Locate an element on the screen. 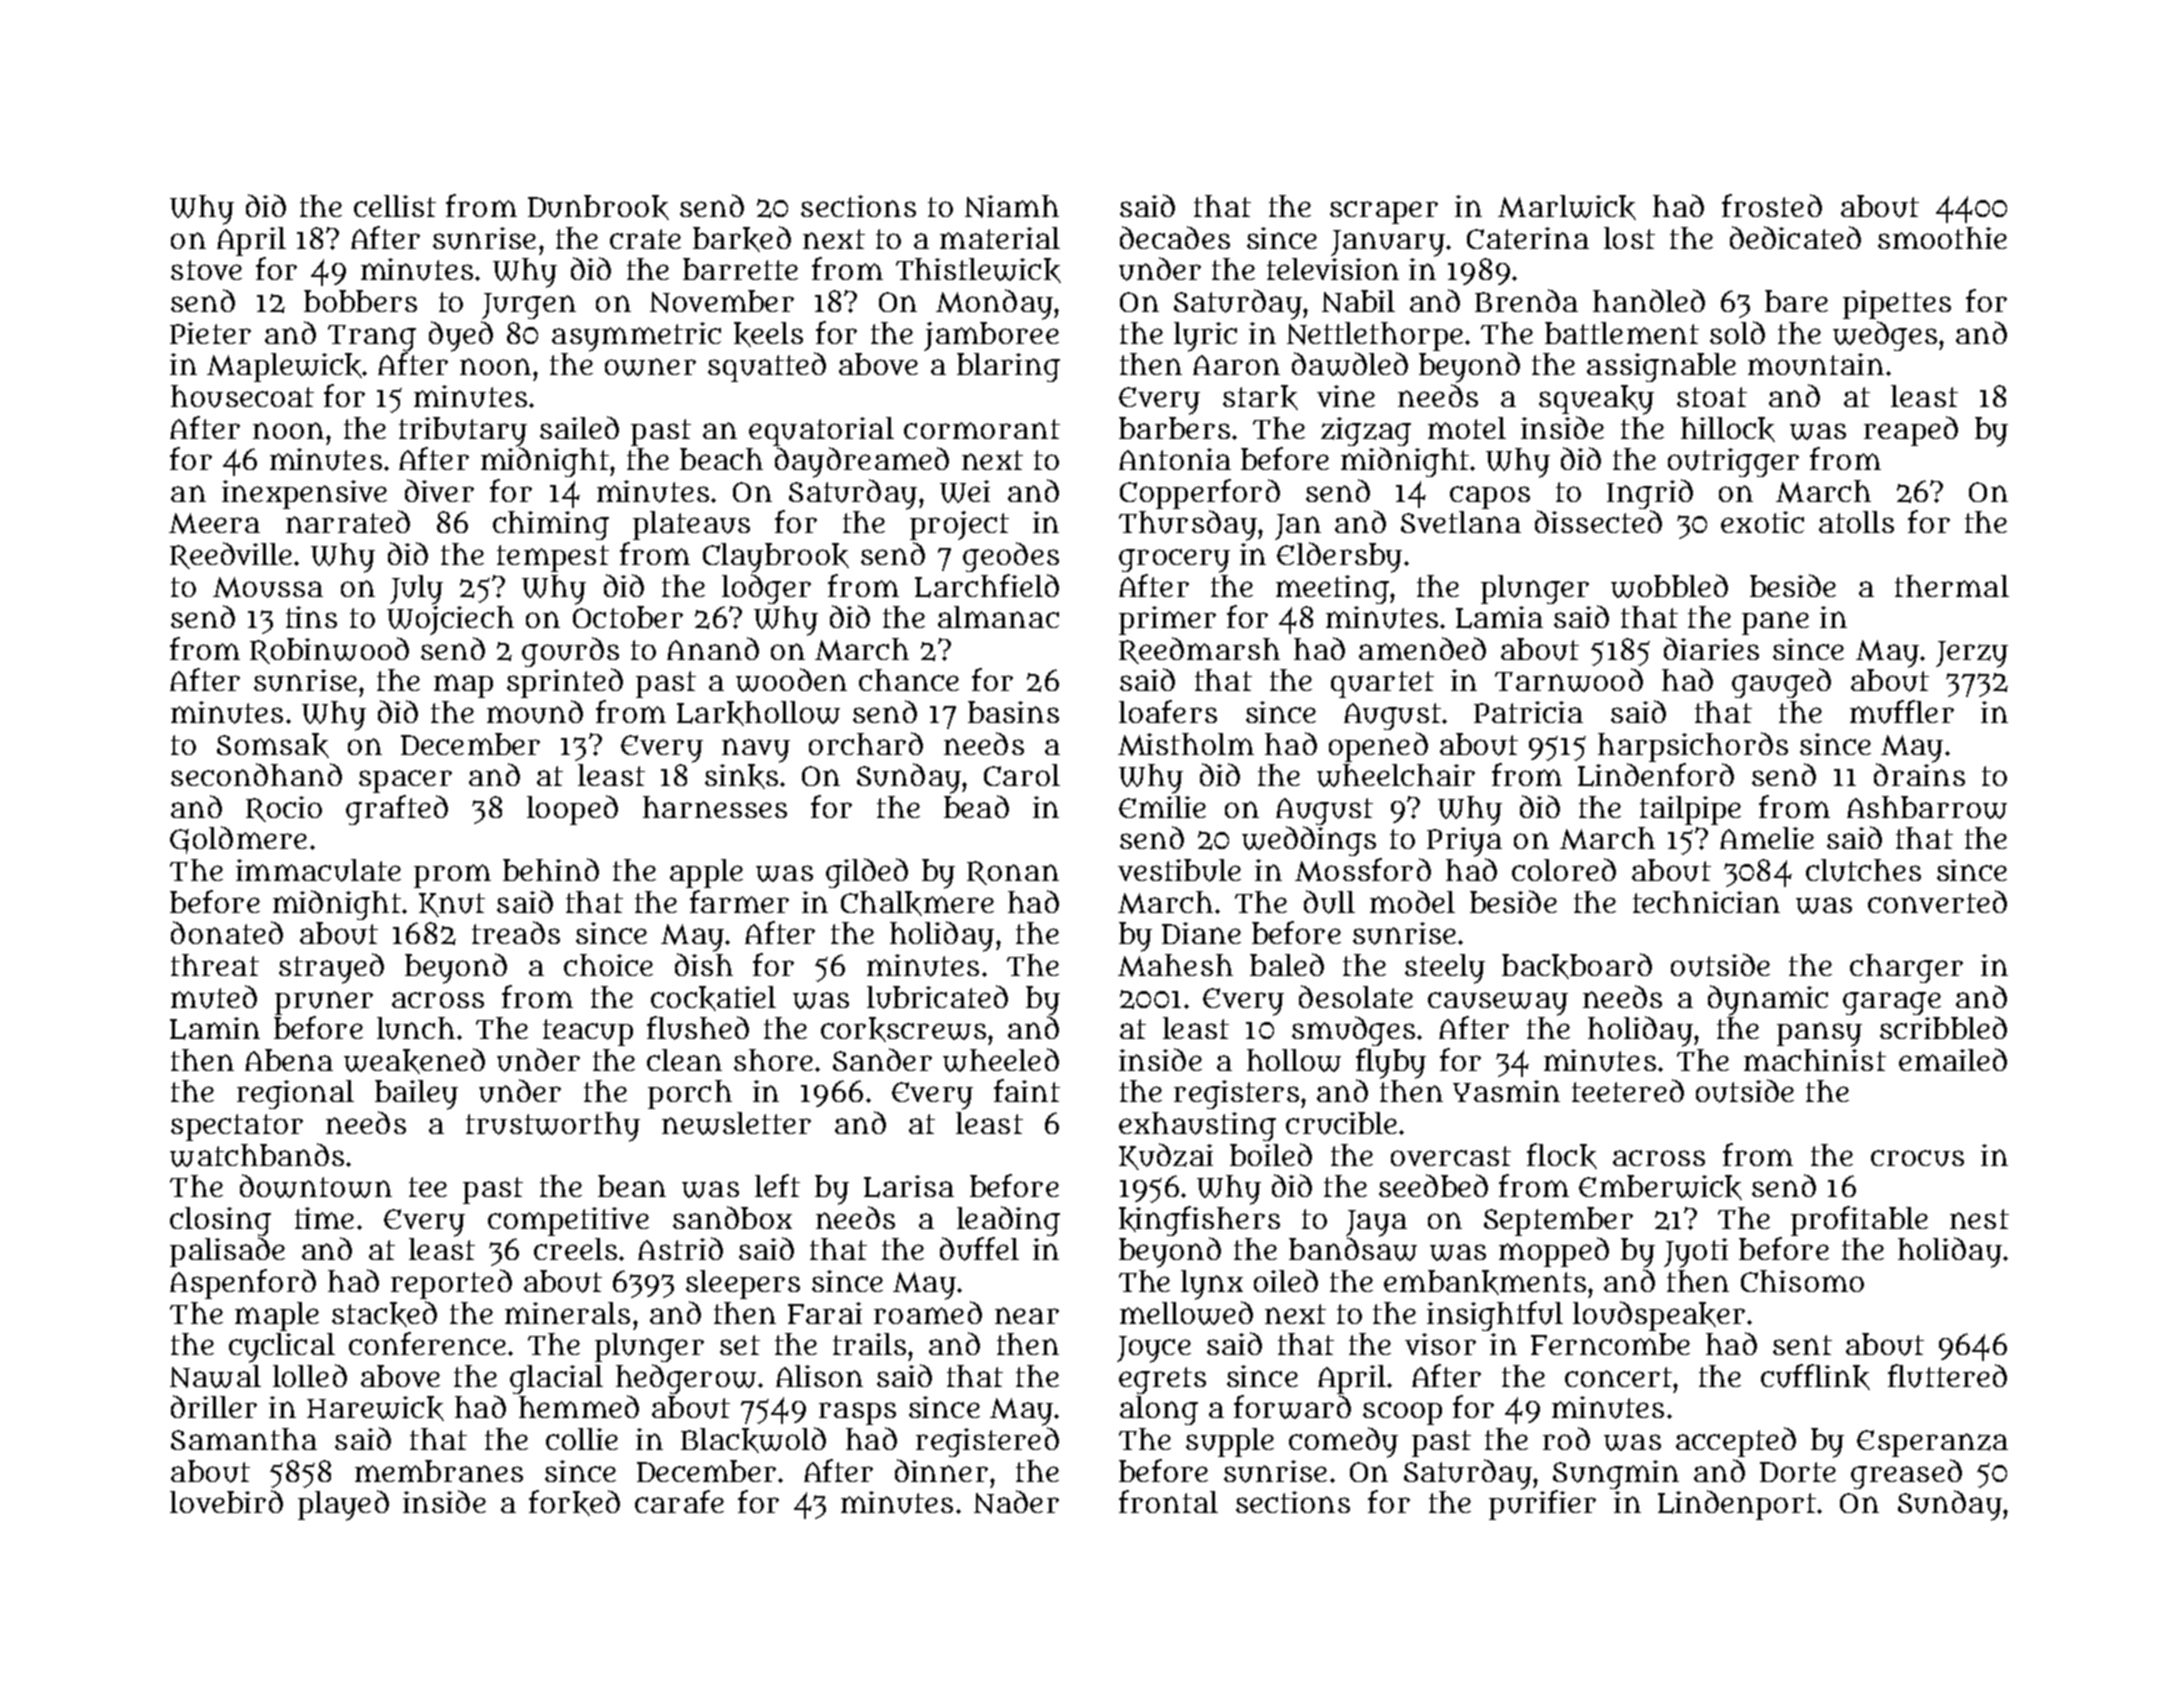 The height and width of the screenshot is (1683, 2178). frontal is located at coordinates (1168, 1501).
